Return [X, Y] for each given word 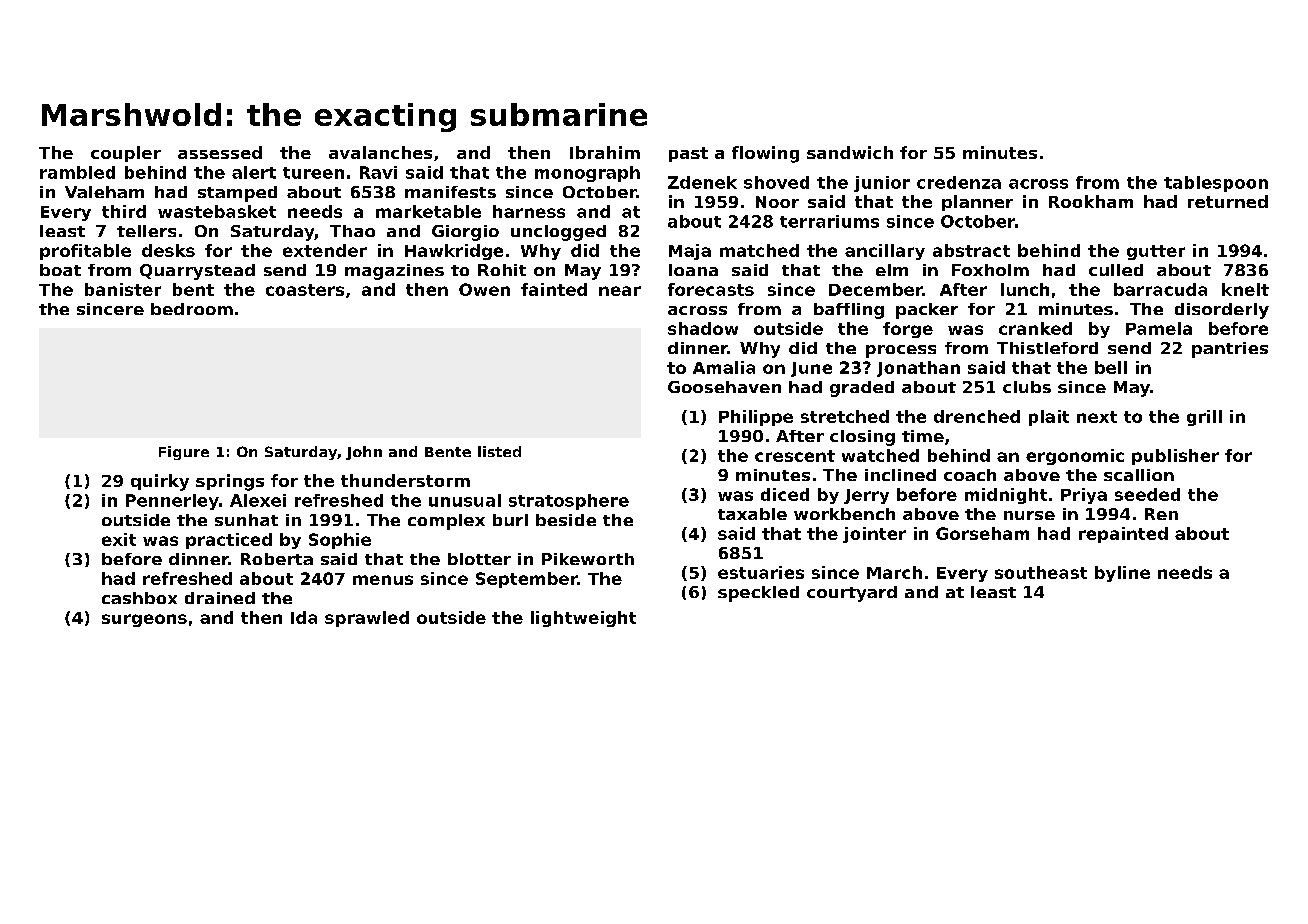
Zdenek [702, 182]
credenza [959, 182]
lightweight [583, 619]
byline [1122, 574]
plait [1049, 418]
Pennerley [172, 502]
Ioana [693, 270]
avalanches [380, 152]
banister [123, 289]
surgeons [144, 620]
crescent [795, 456]
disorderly [1222, 311]
